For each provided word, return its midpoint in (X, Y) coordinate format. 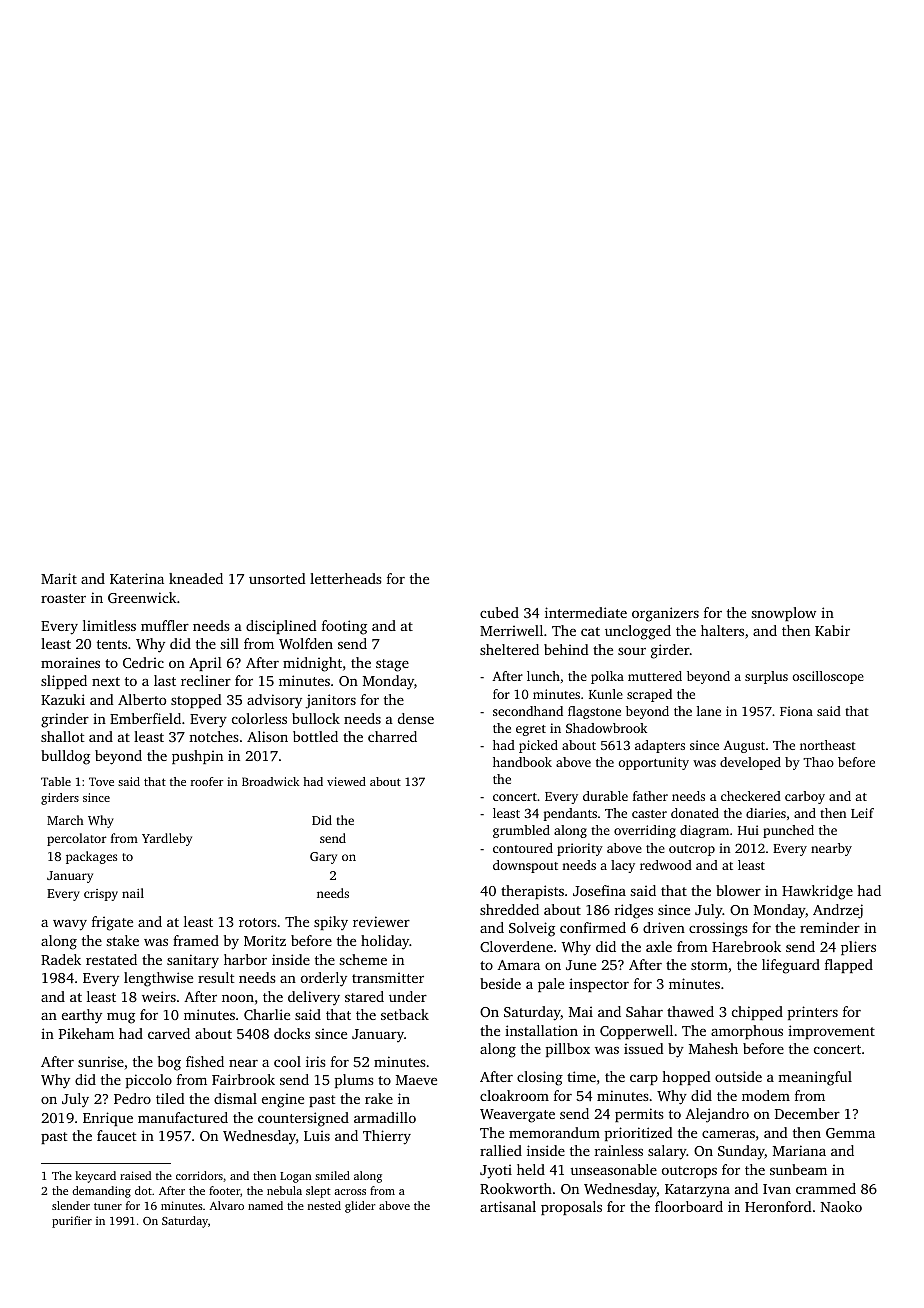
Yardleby (167, 839)
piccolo (149, 1081)
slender (71, 1205)
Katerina (137, 578)
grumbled (521, 831)
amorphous (747, 1032)
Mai (581, 1011)
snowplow (783, 614)
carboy (805, 797)
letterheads (346, 578)
